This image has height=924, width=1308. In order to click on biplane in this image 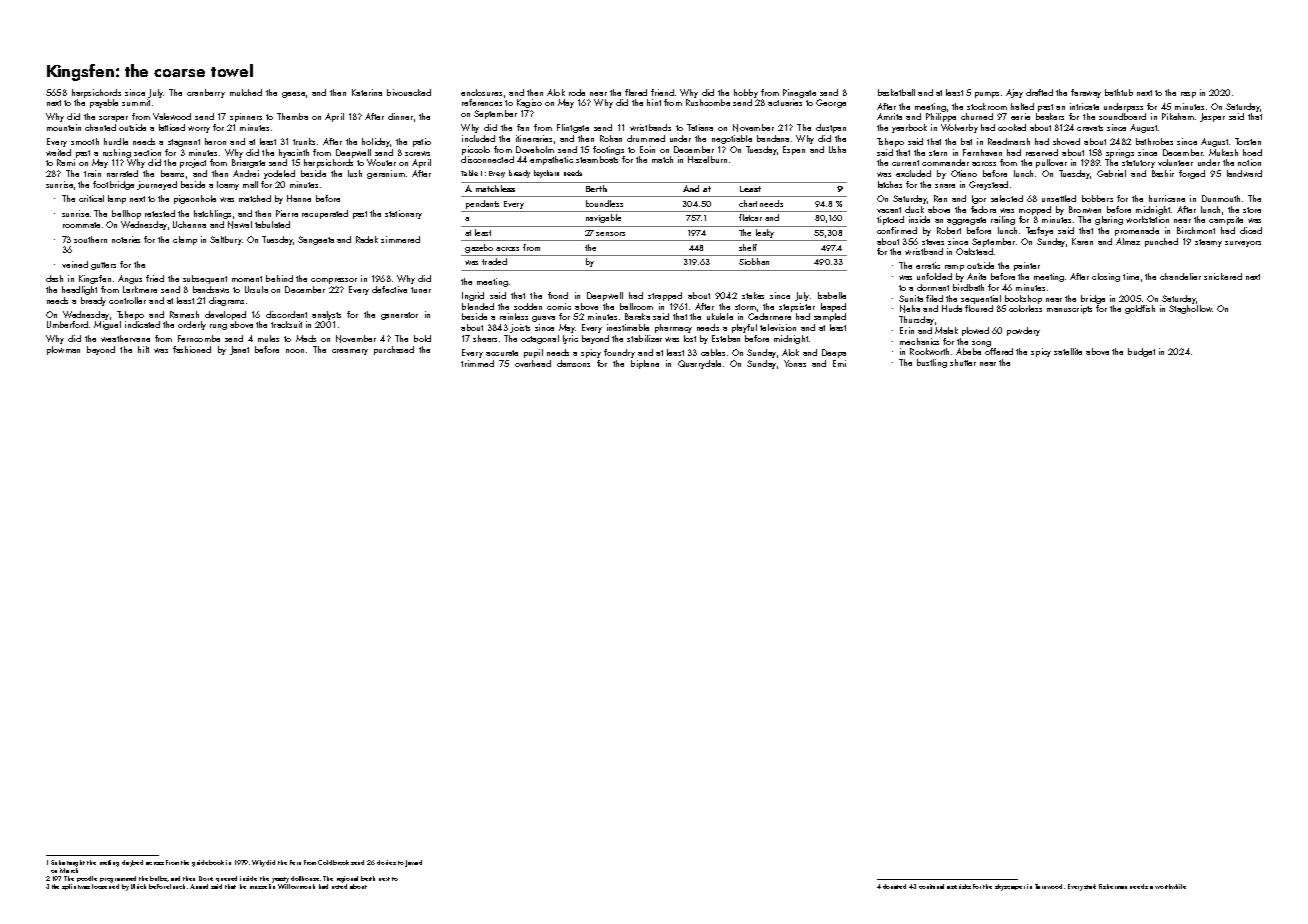, I will do `click(645, 364)`.
